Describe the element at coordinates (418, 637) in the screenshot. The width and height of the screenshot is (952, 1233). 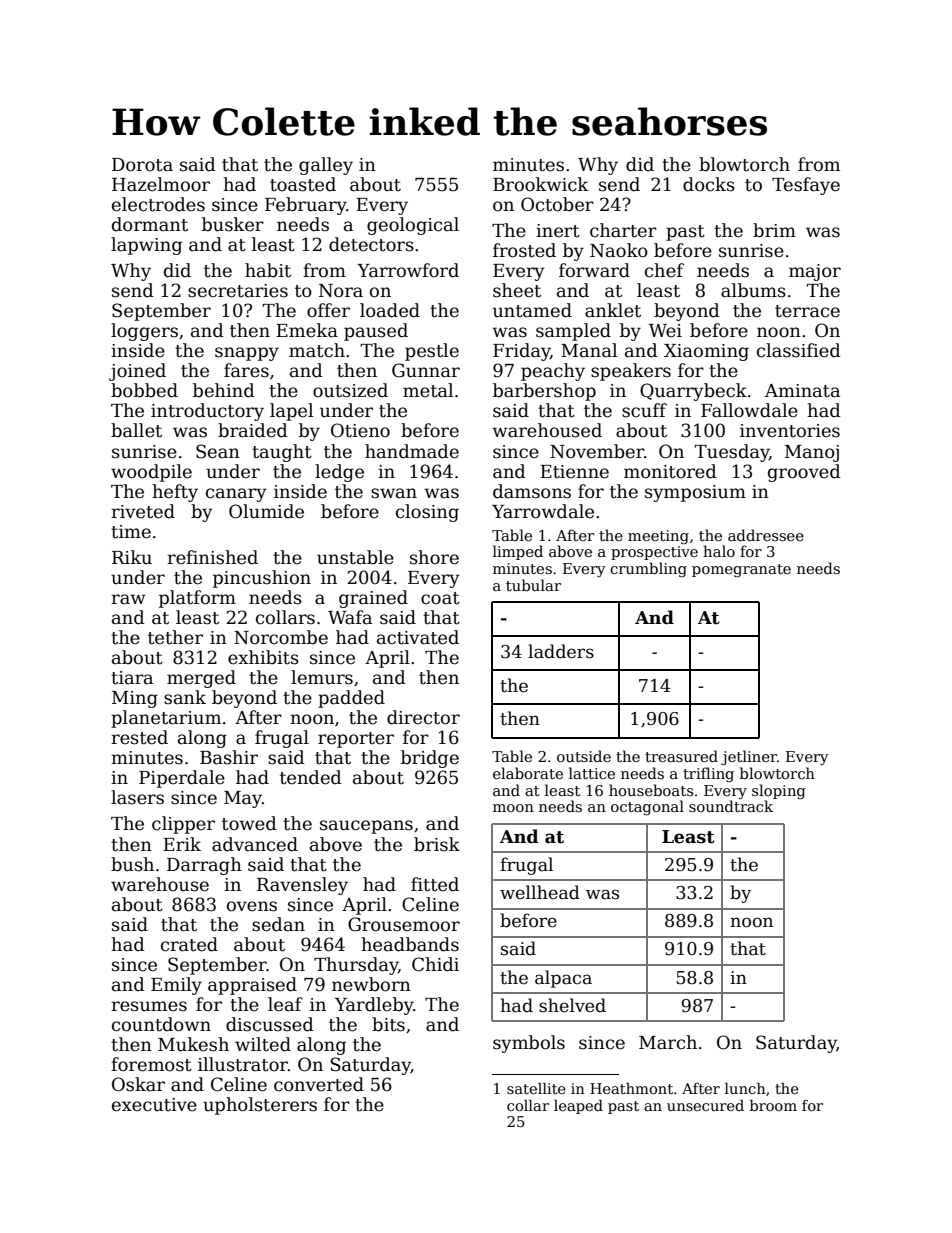
I see `activated` at that location.
